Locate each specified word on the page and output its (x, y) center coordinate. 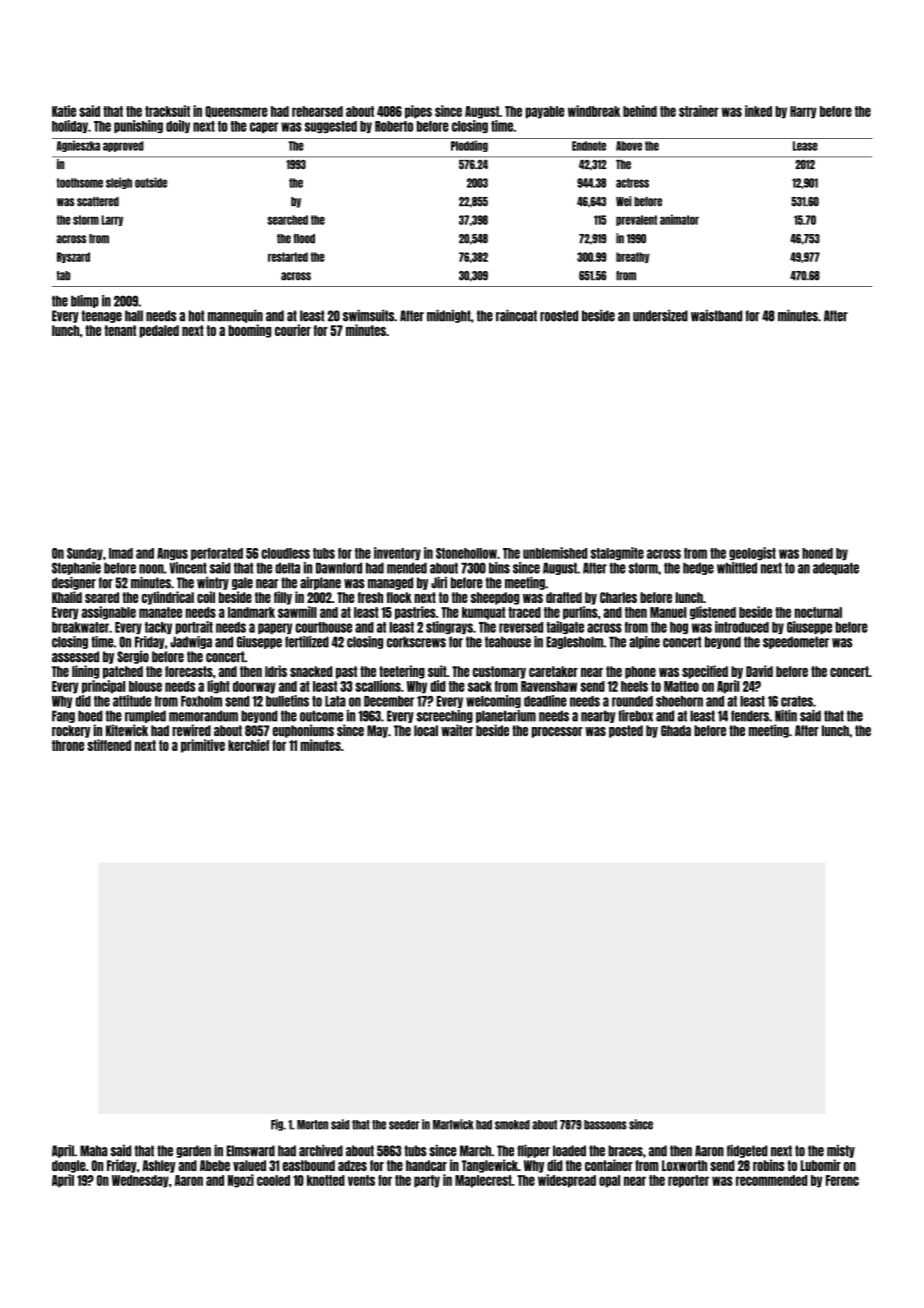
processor (557, 732)
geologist (752, 554)
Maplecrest (483, 1181)
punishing (138, 126)
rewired (191, 730)
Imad (121, 553)
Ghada (676, 730)
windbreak (594, 111)
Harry (803, 112)
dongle (69, 1166)
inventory (397, 553)
